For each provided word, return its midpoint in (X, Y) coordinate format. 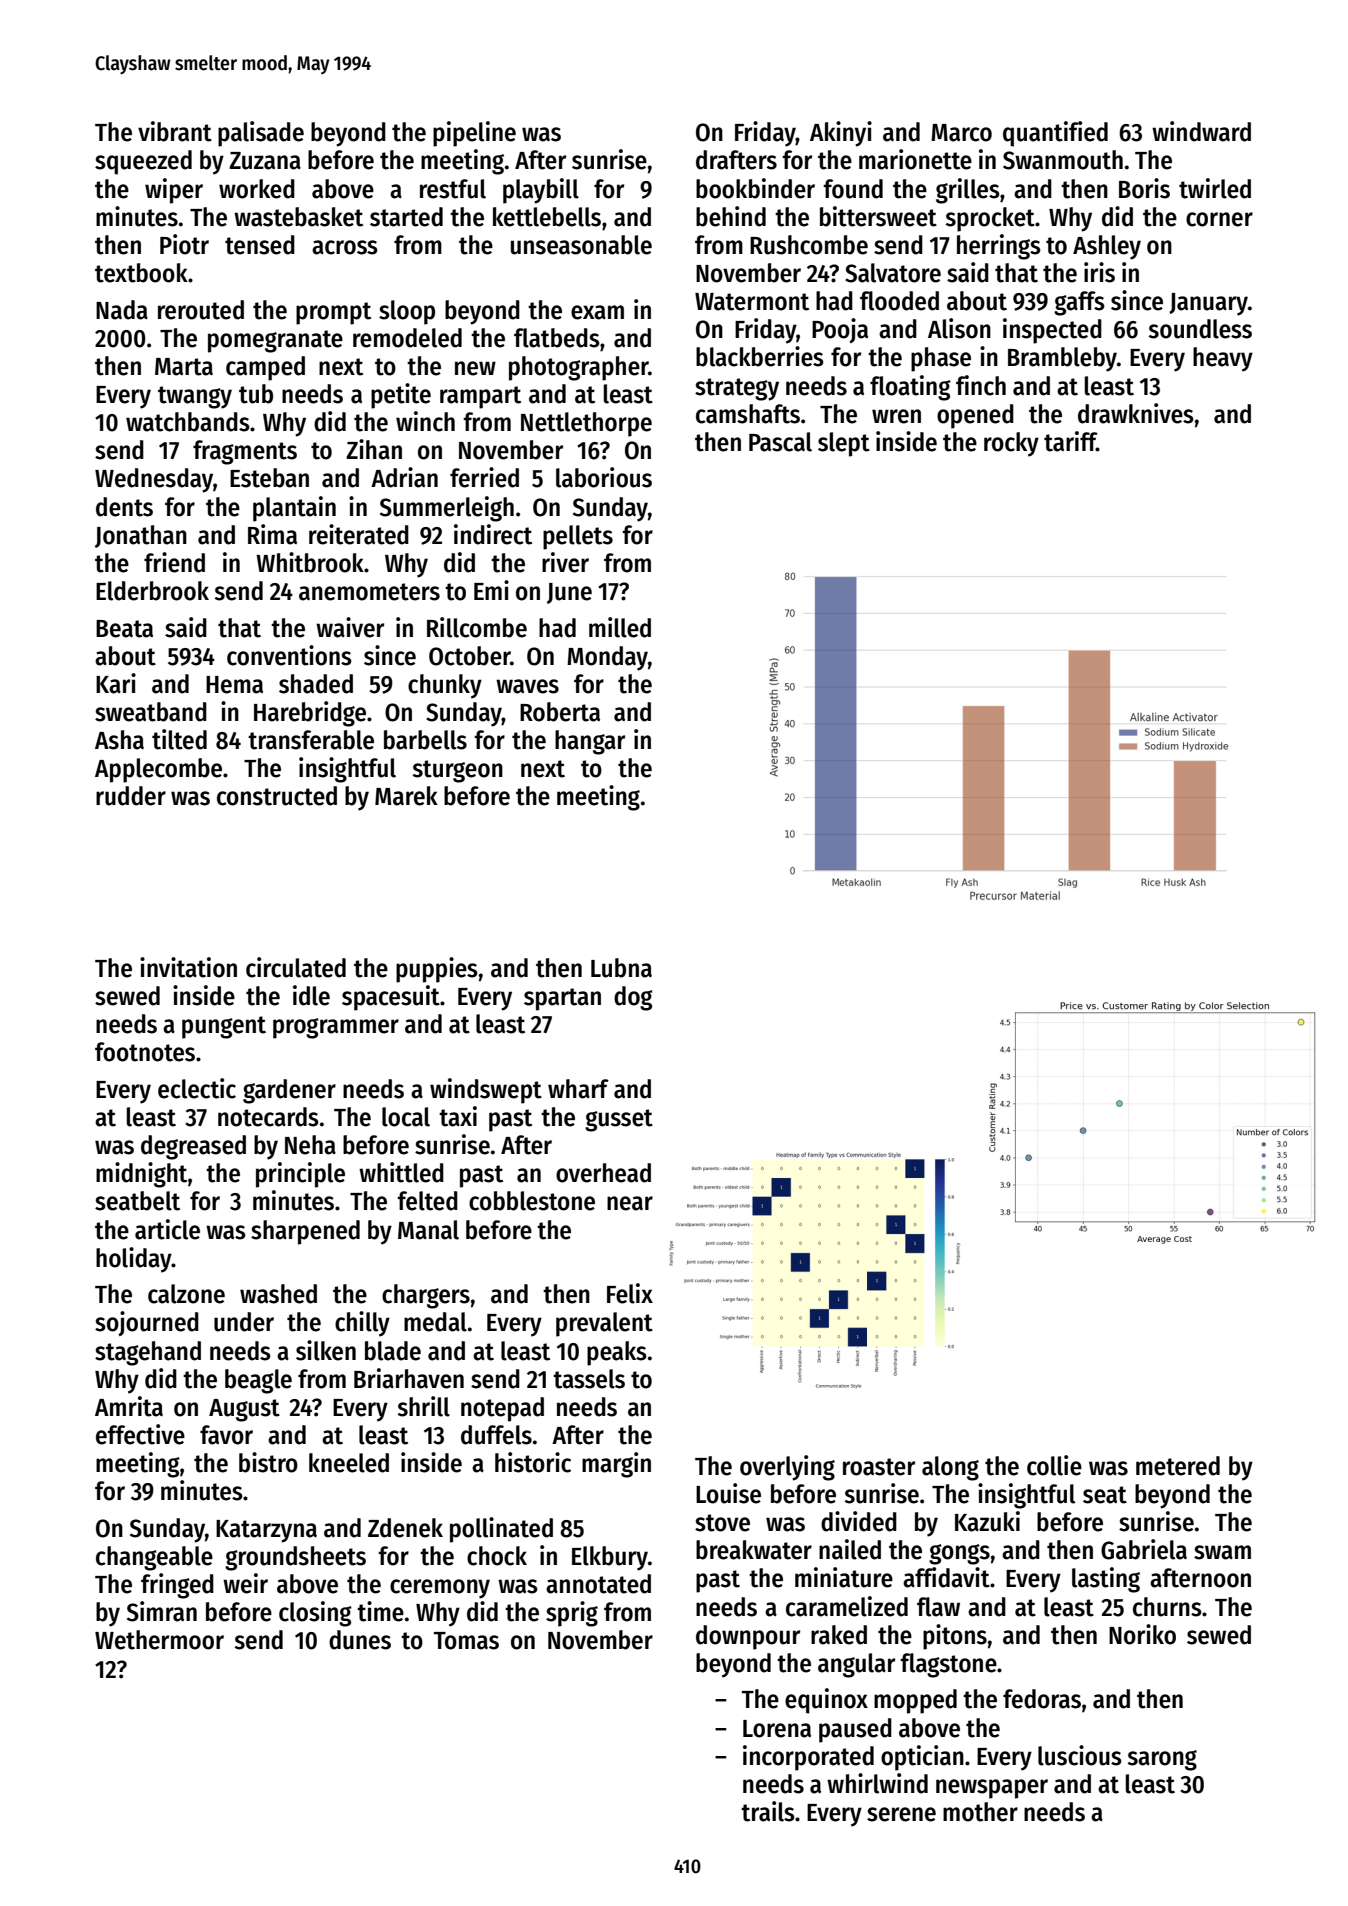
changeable (154, 1558)
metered (1178, 1466)
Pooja (840, 330)
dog (633, 998)
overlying (787, 1468)
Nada (122, 310)
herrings (999, 247)
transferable (311, 740)
